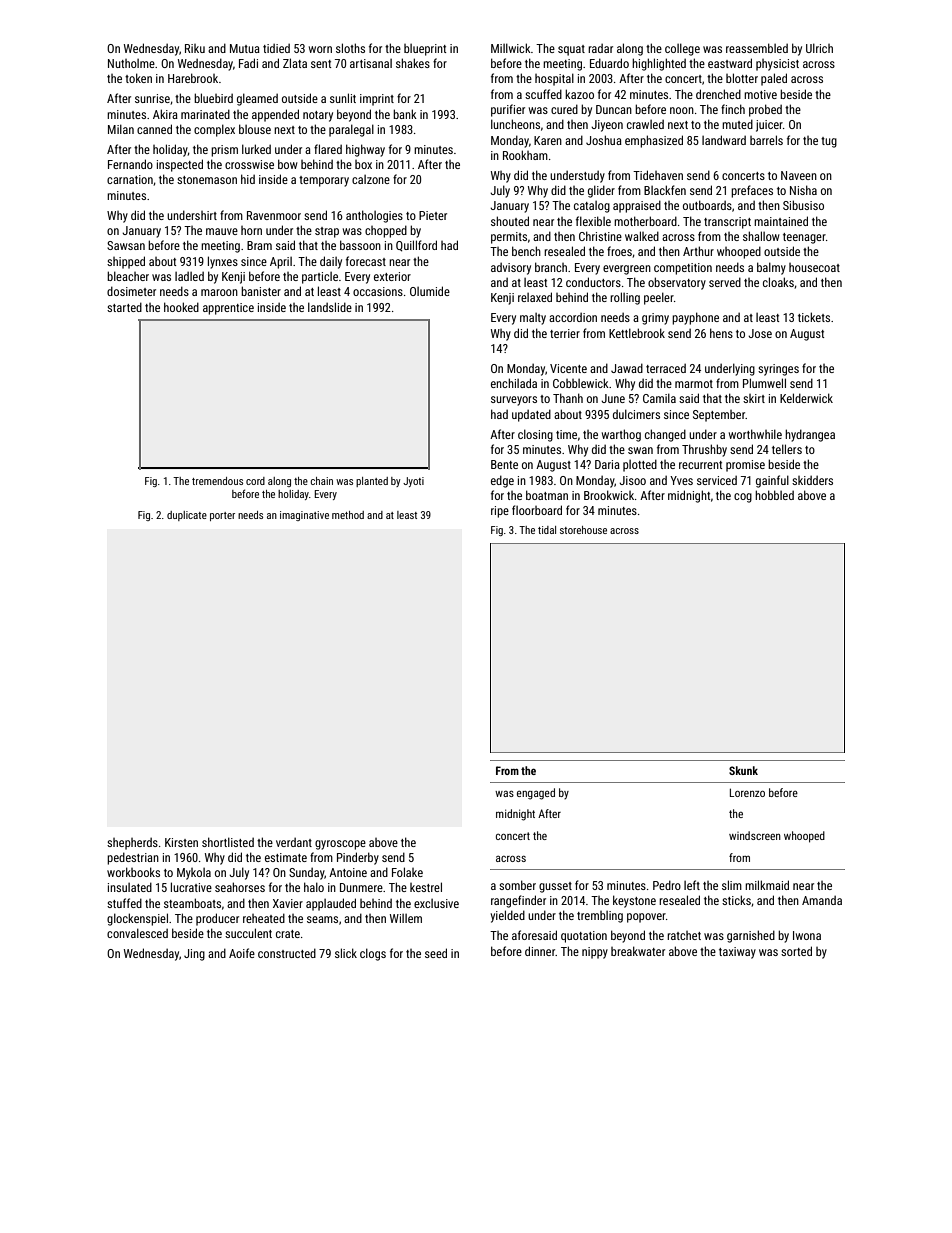 This screenshot has width=952, height=1233. I want to click on tidied, so click(276, 48).
